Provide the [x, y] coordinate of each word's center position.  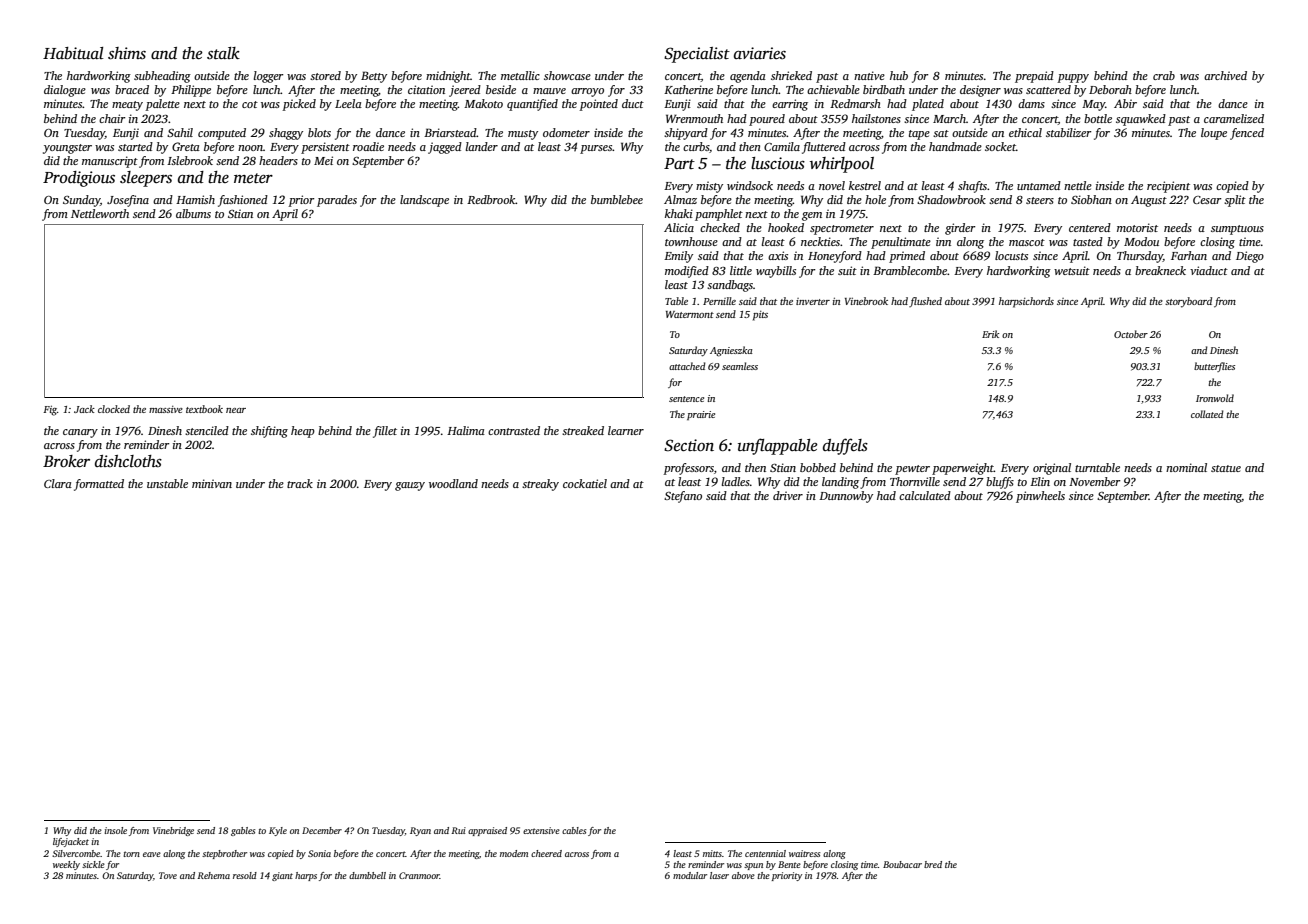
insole [115, 830]
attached [687, 366]
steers [1040, 200]
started [135, 146]
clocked [114, 409]
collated [1207, 414]
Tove [168, 875]
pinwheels [1040, 497]
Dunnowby [846, 497]
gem [812, 216]
